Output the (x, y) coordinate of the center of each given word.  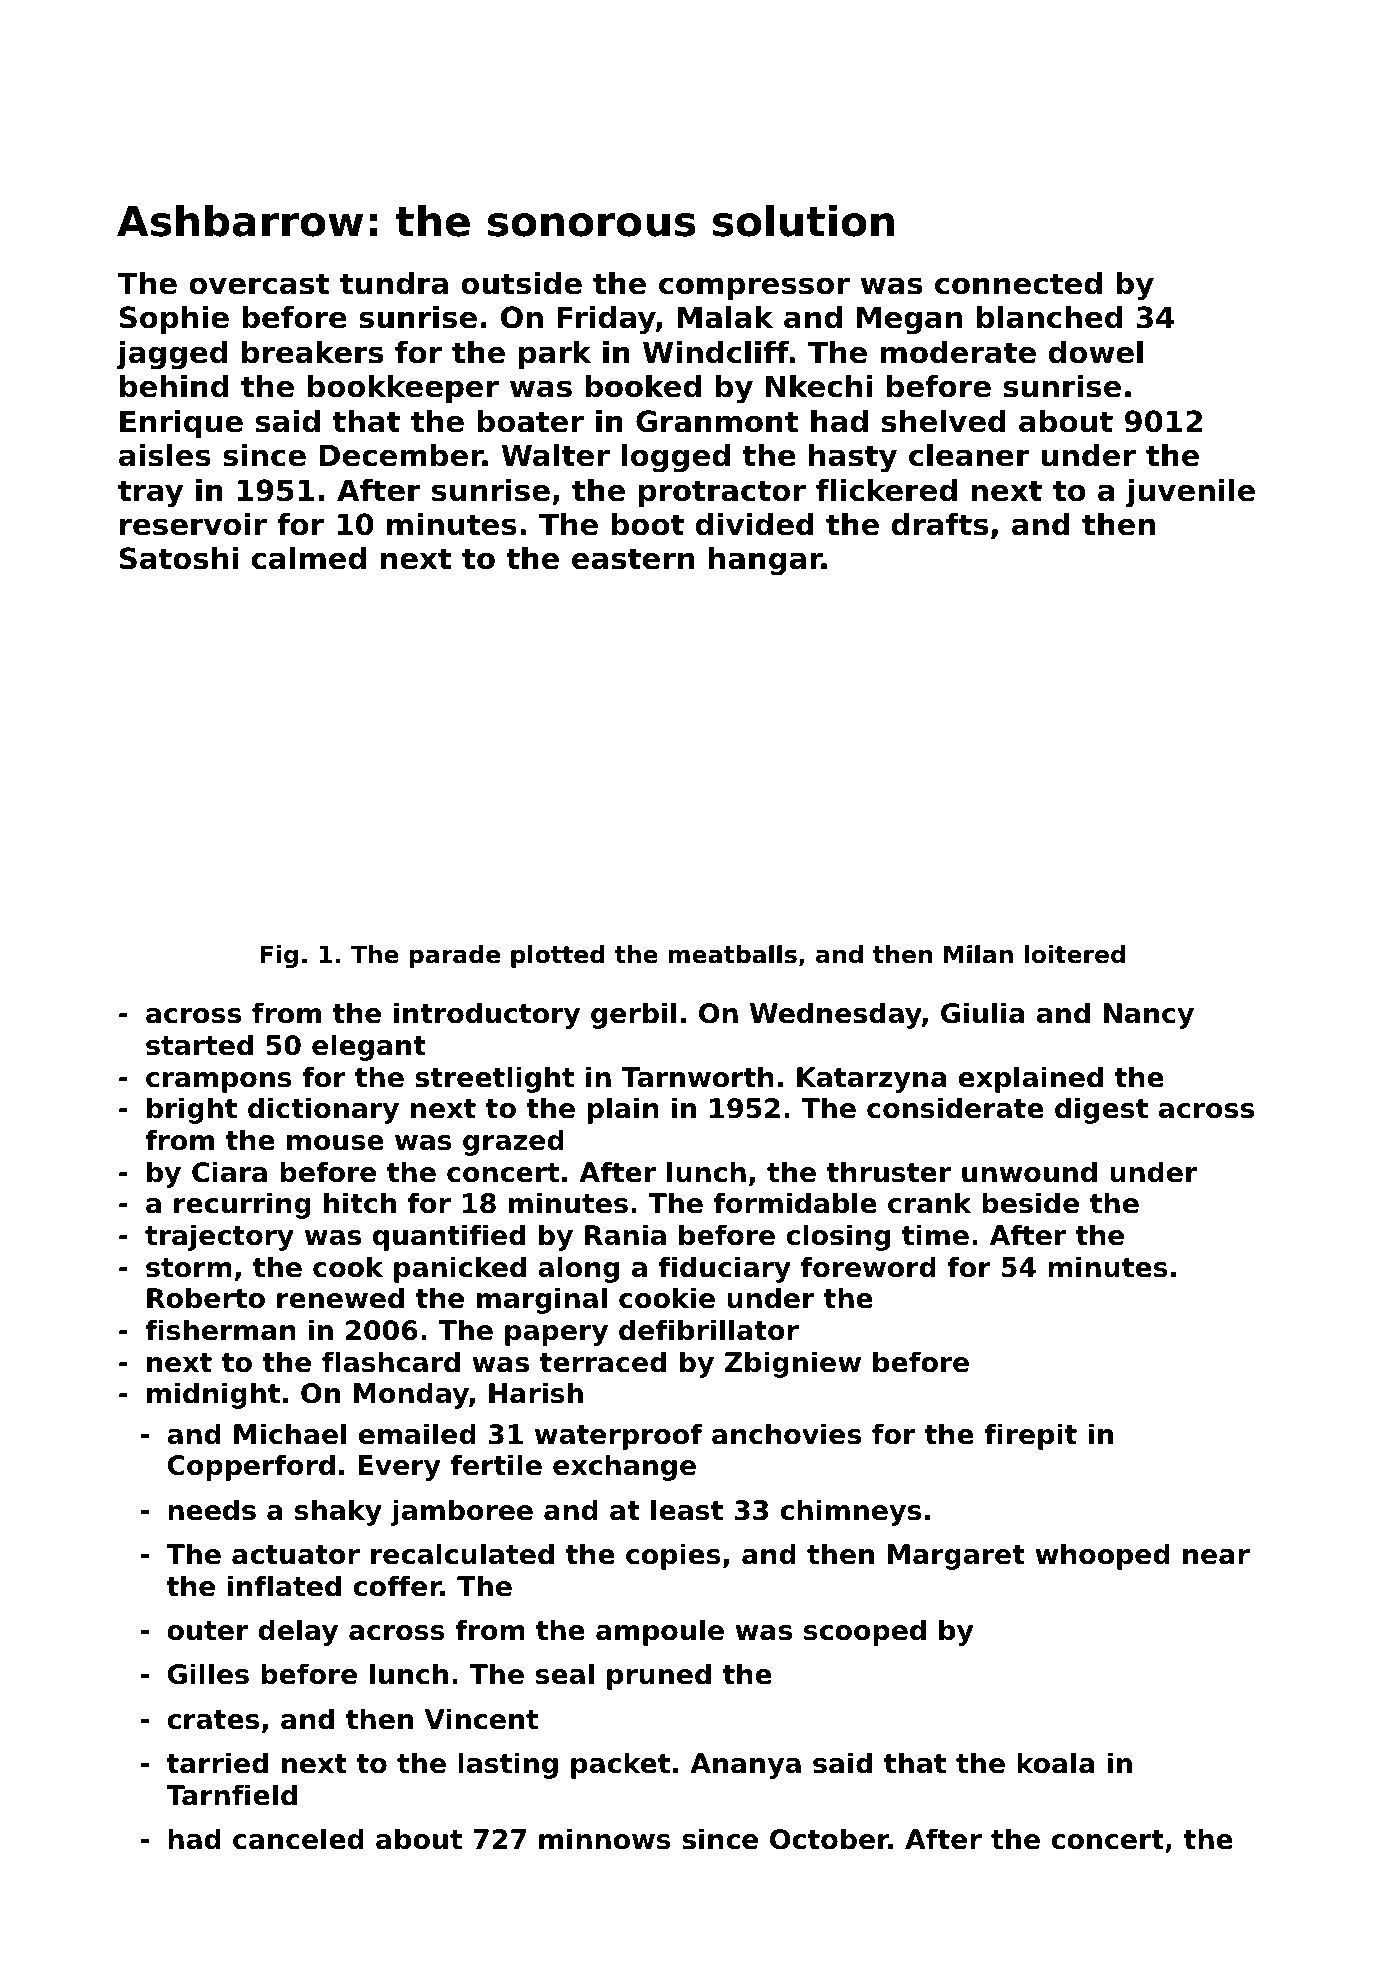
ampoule (660, 1632)
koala (1056, 1763)
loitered (1074, 954)
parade (454, 956)
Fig (279, 956)
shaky (338, 1512)
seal (565, 1674)
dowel (1096, 352)
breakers (312, 352)
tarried (217, 1763)
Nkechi (819, 386)
